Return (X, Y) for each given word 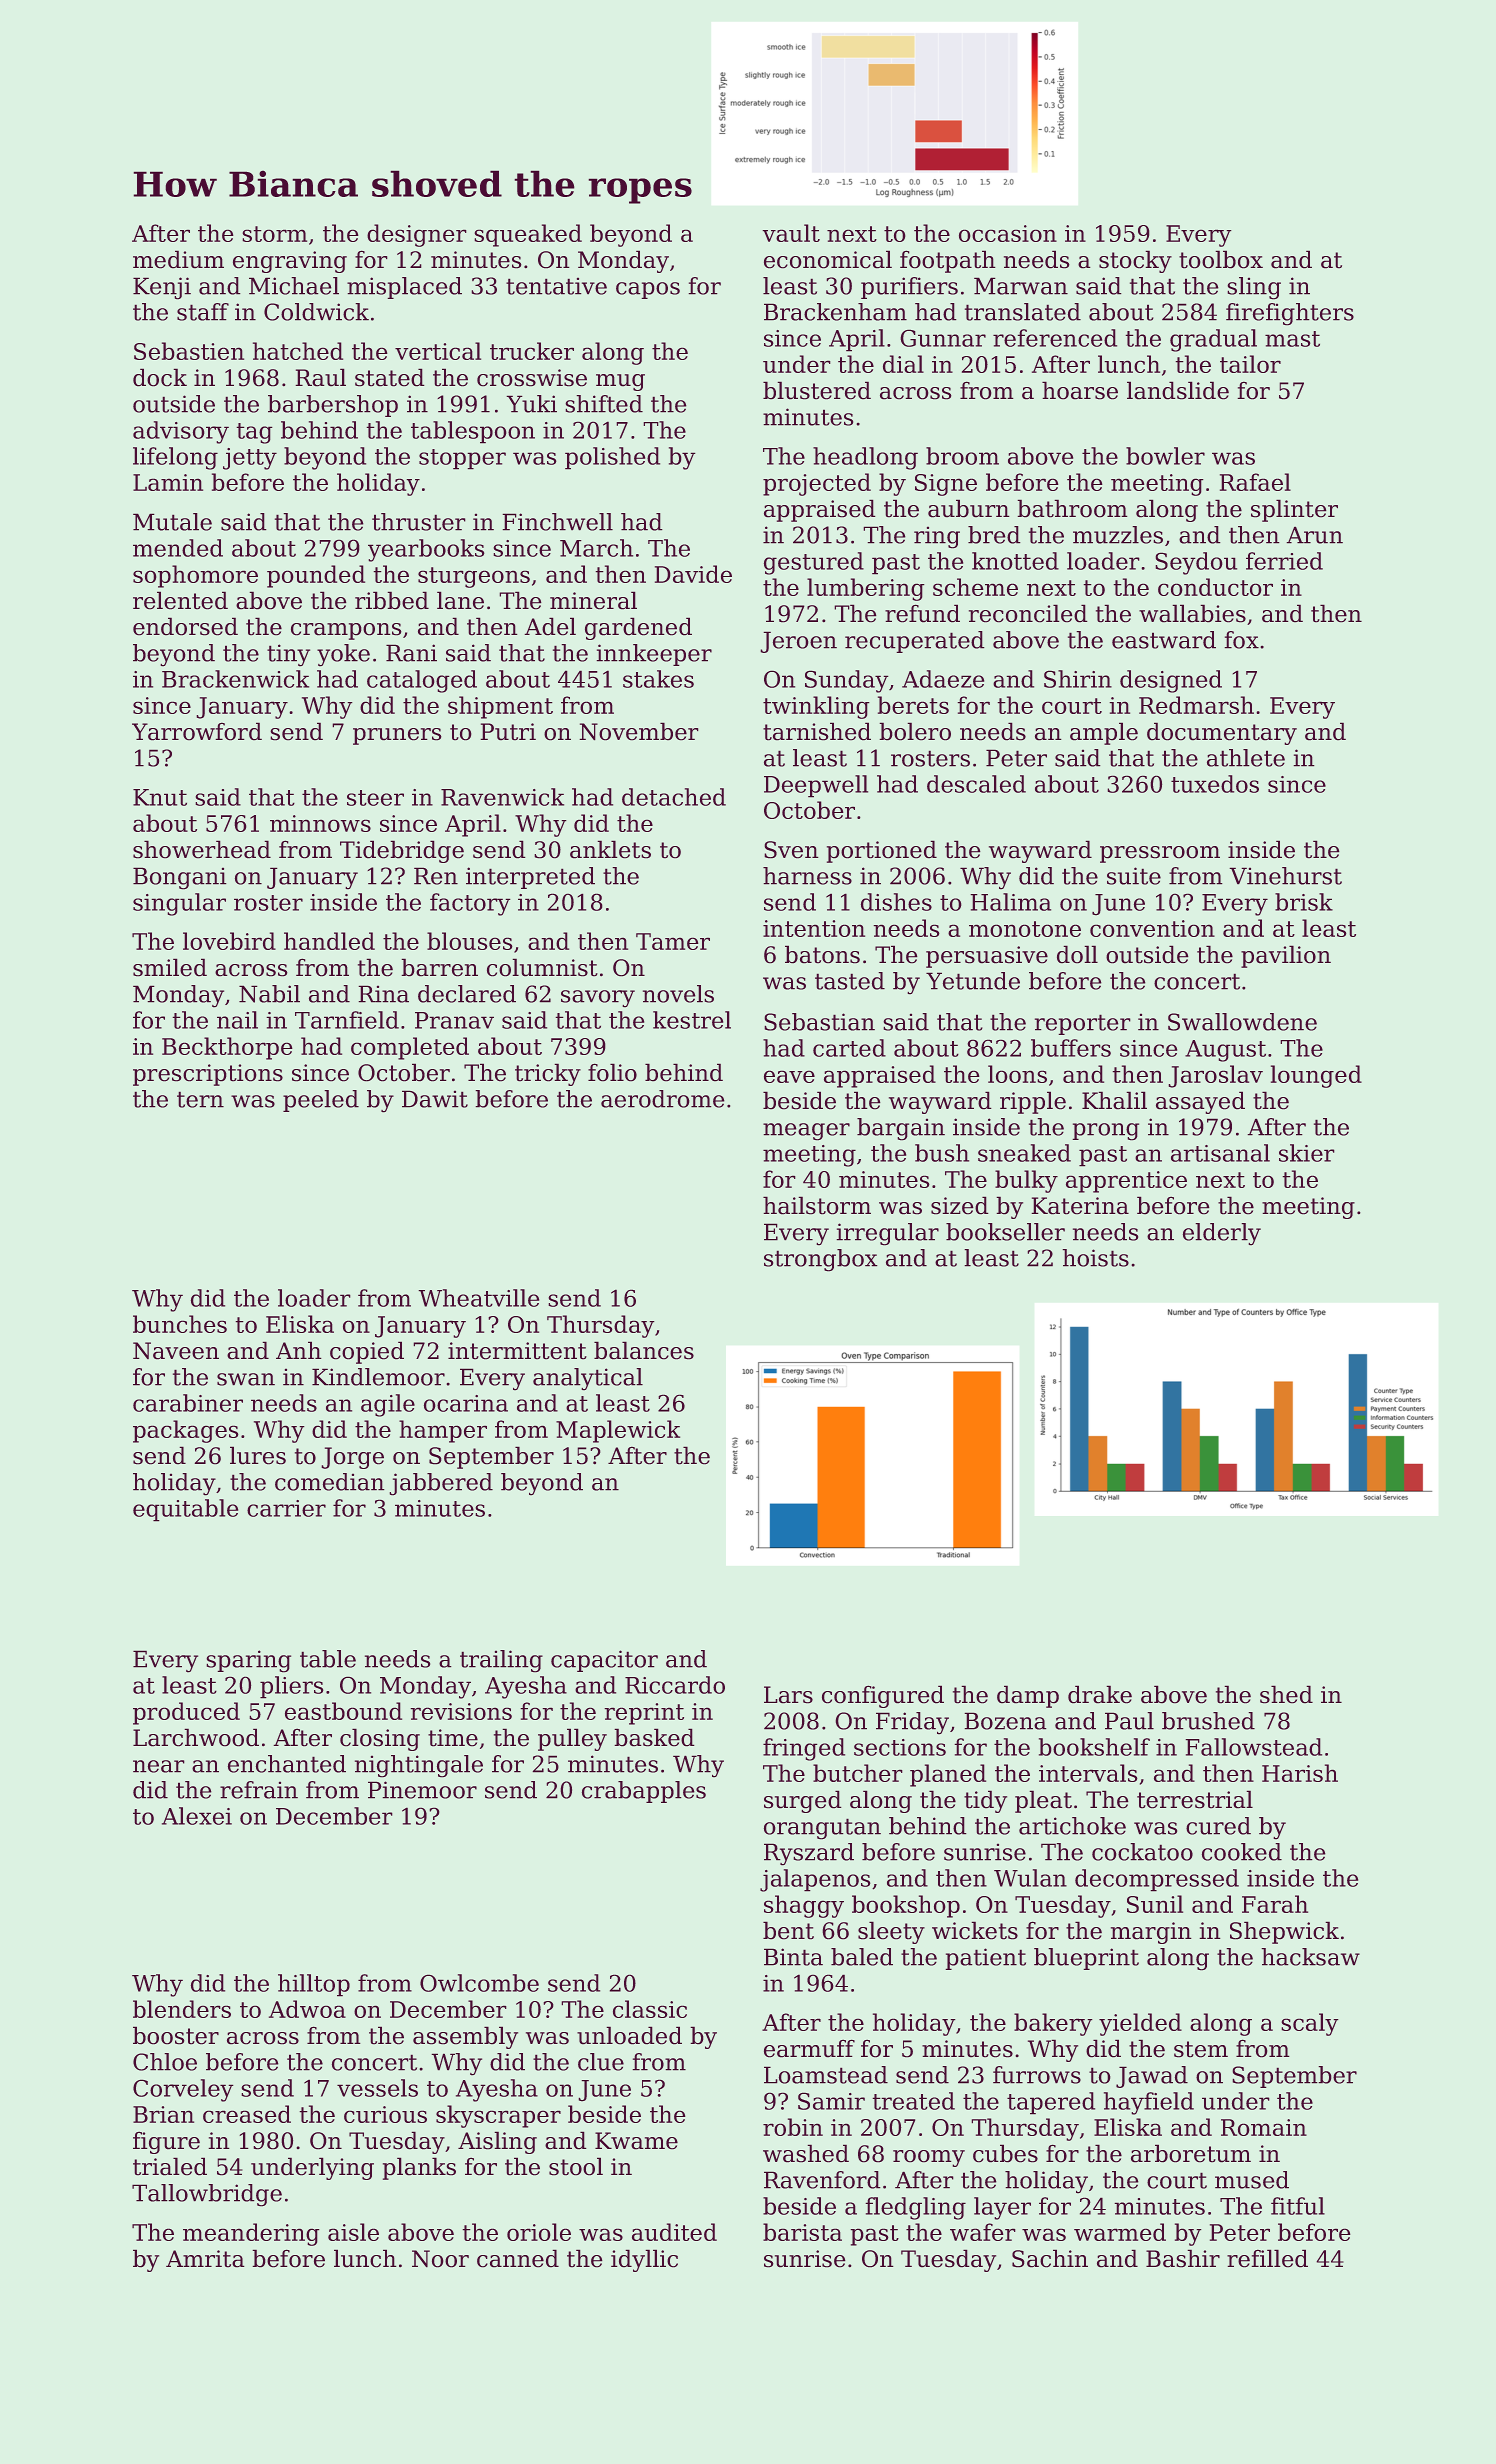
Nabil (269, 994)
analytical (588, 1379)
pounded (316, 576)
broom (962, 456)
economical (828, 259)
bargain (901, 1129)
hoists (1096, 1258)
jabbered (441, 1484)
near (158, 1766)
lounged (1316, 1076)
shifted (604, 404)
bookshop (906, 1906)
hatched (298, 351)
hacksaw (1311, 1957)
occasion (1008, 233)
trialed (170, 2166)
